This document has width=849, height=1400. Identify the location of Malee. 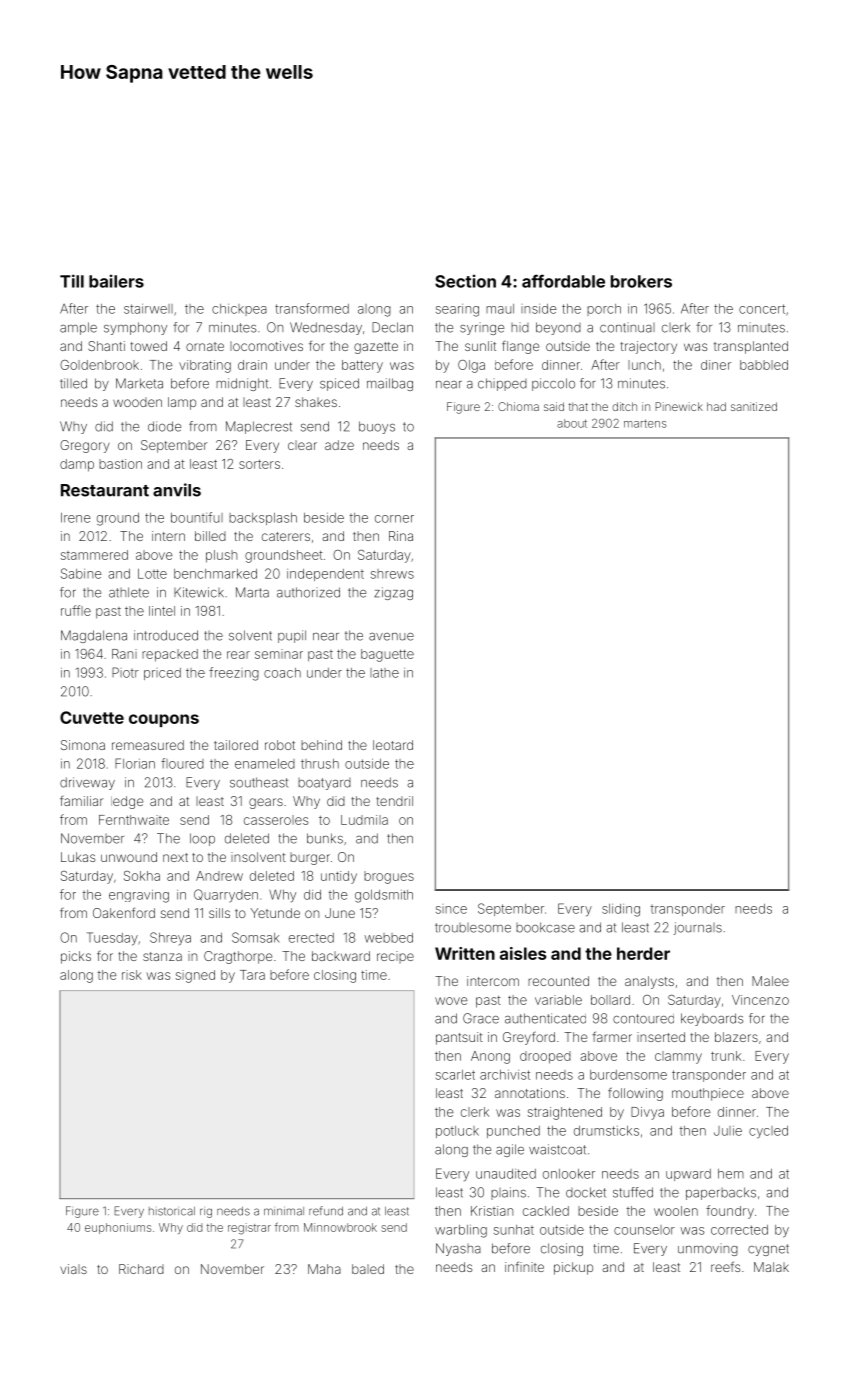
(770, 981).
